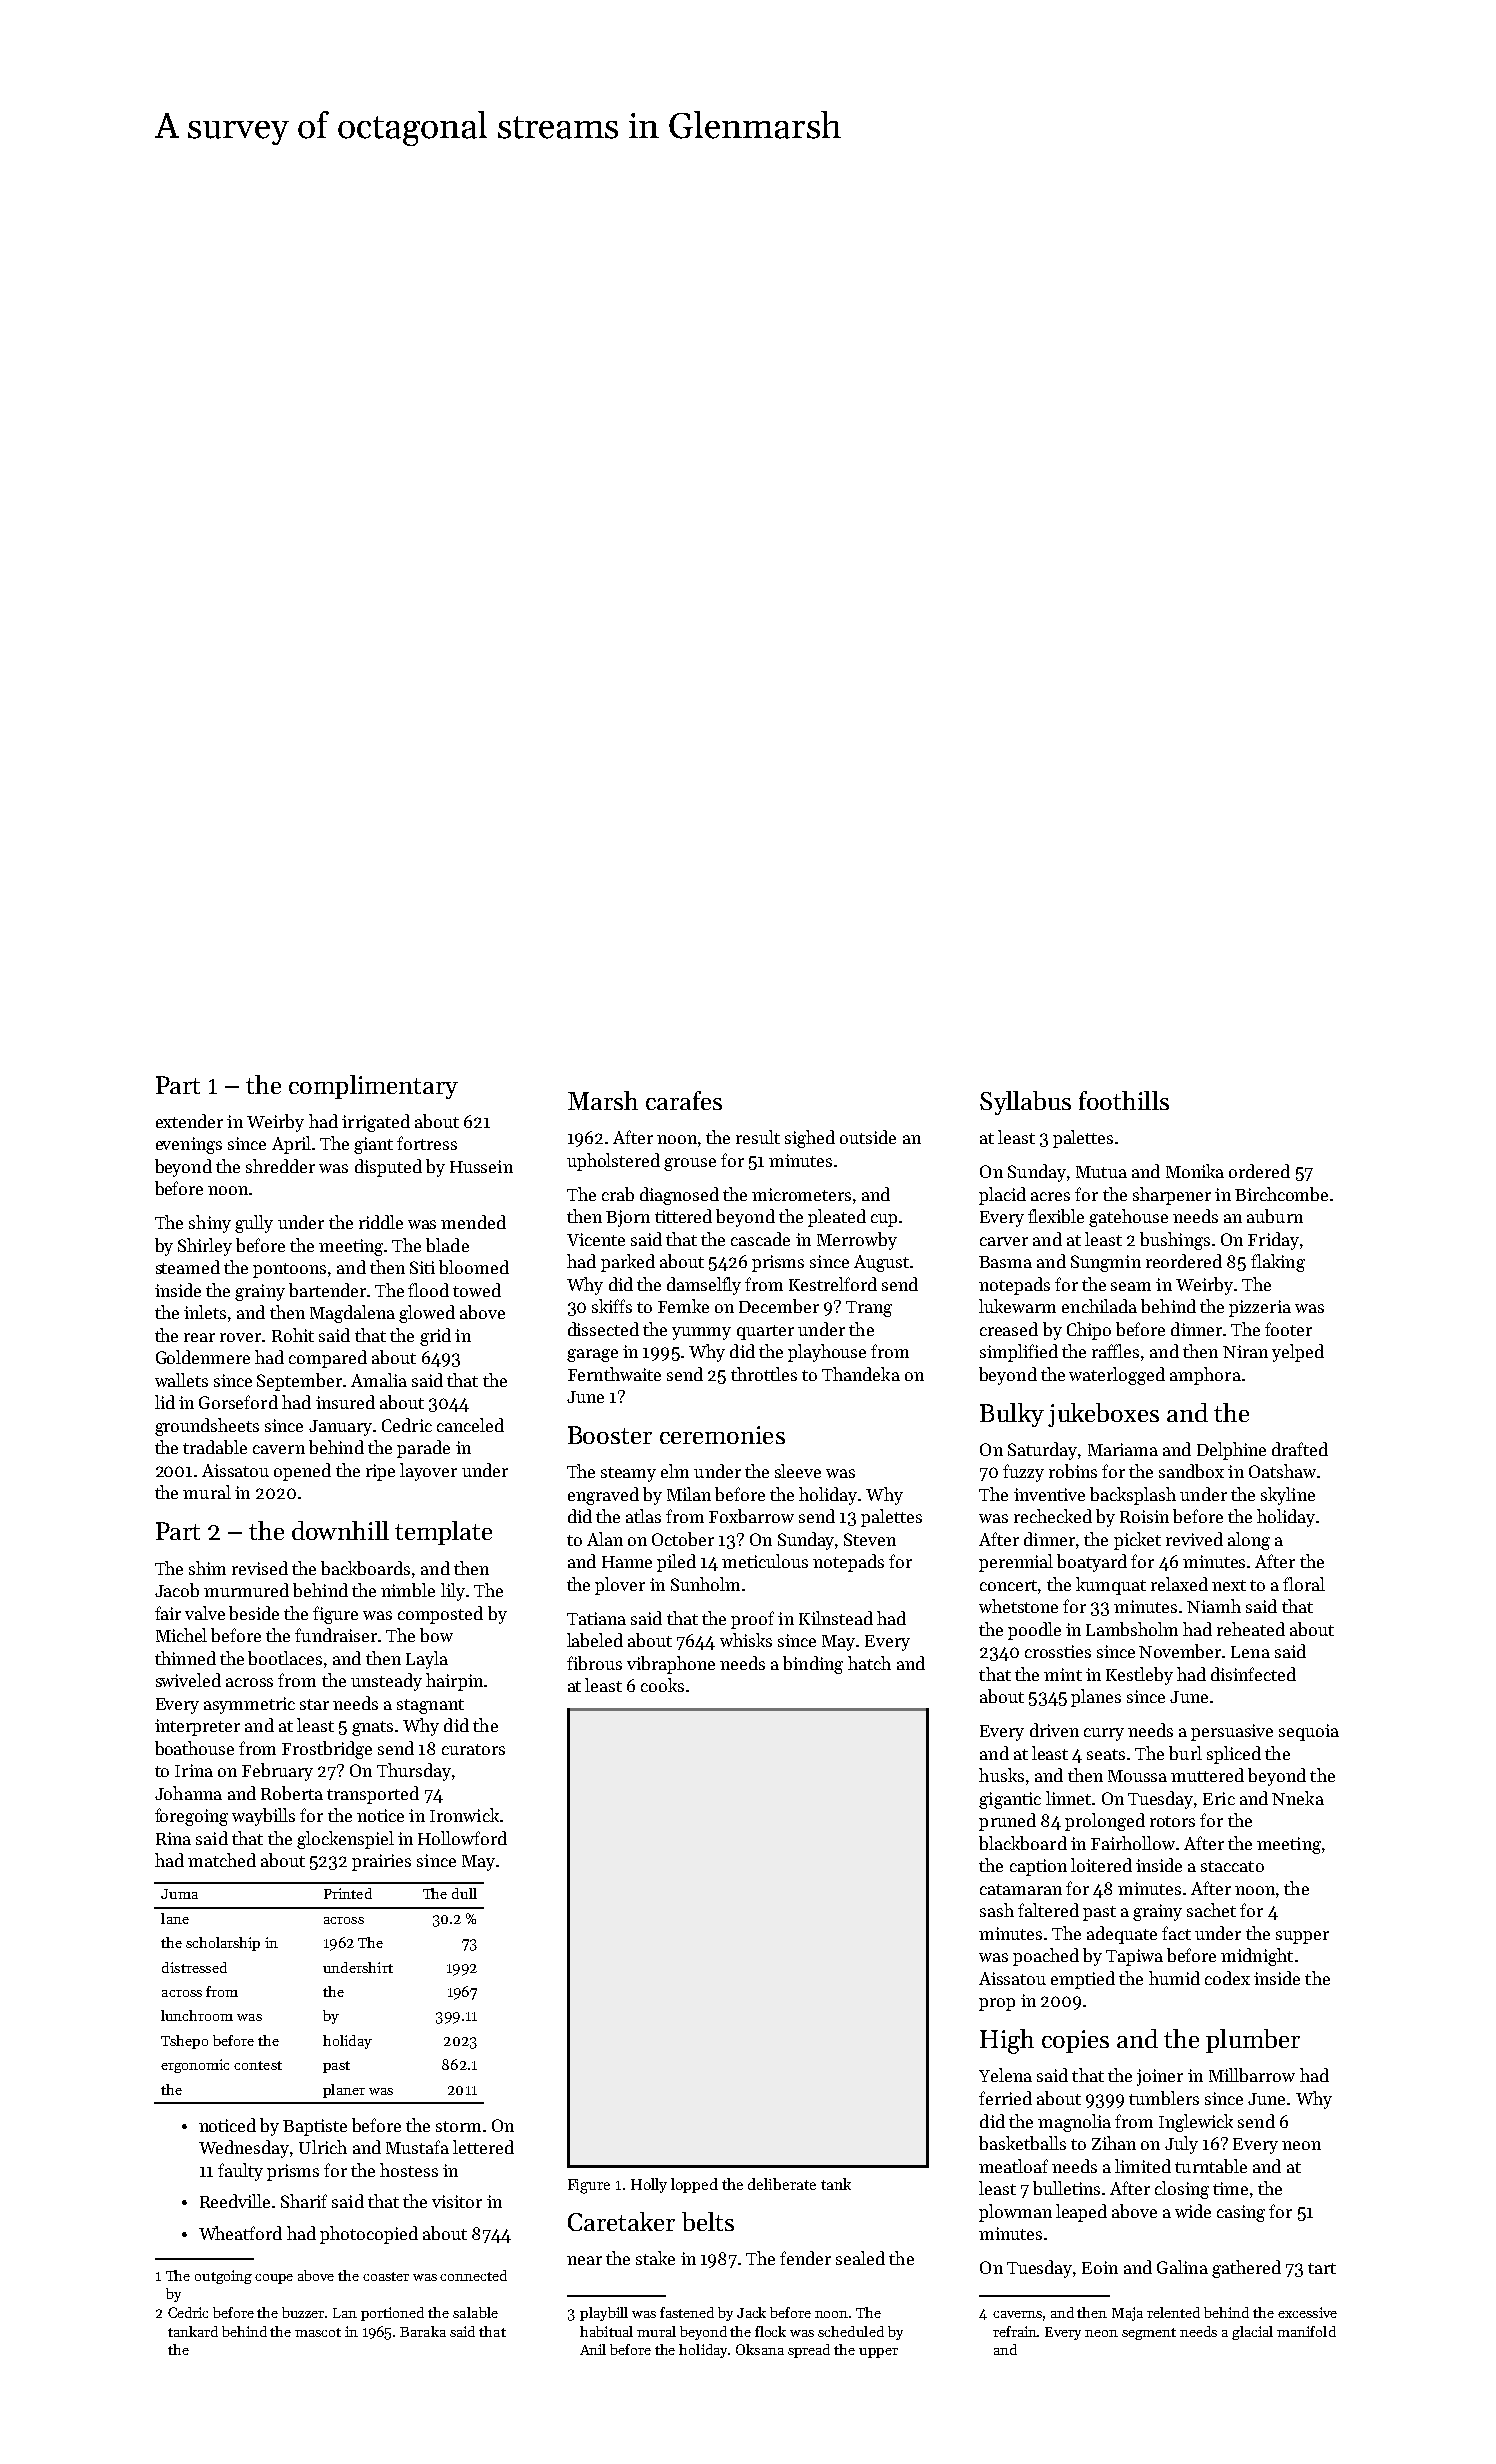  What do you see at coordinates (684, 1100) in the page?
I see `carafes` at bounding box center [684, 1100].
